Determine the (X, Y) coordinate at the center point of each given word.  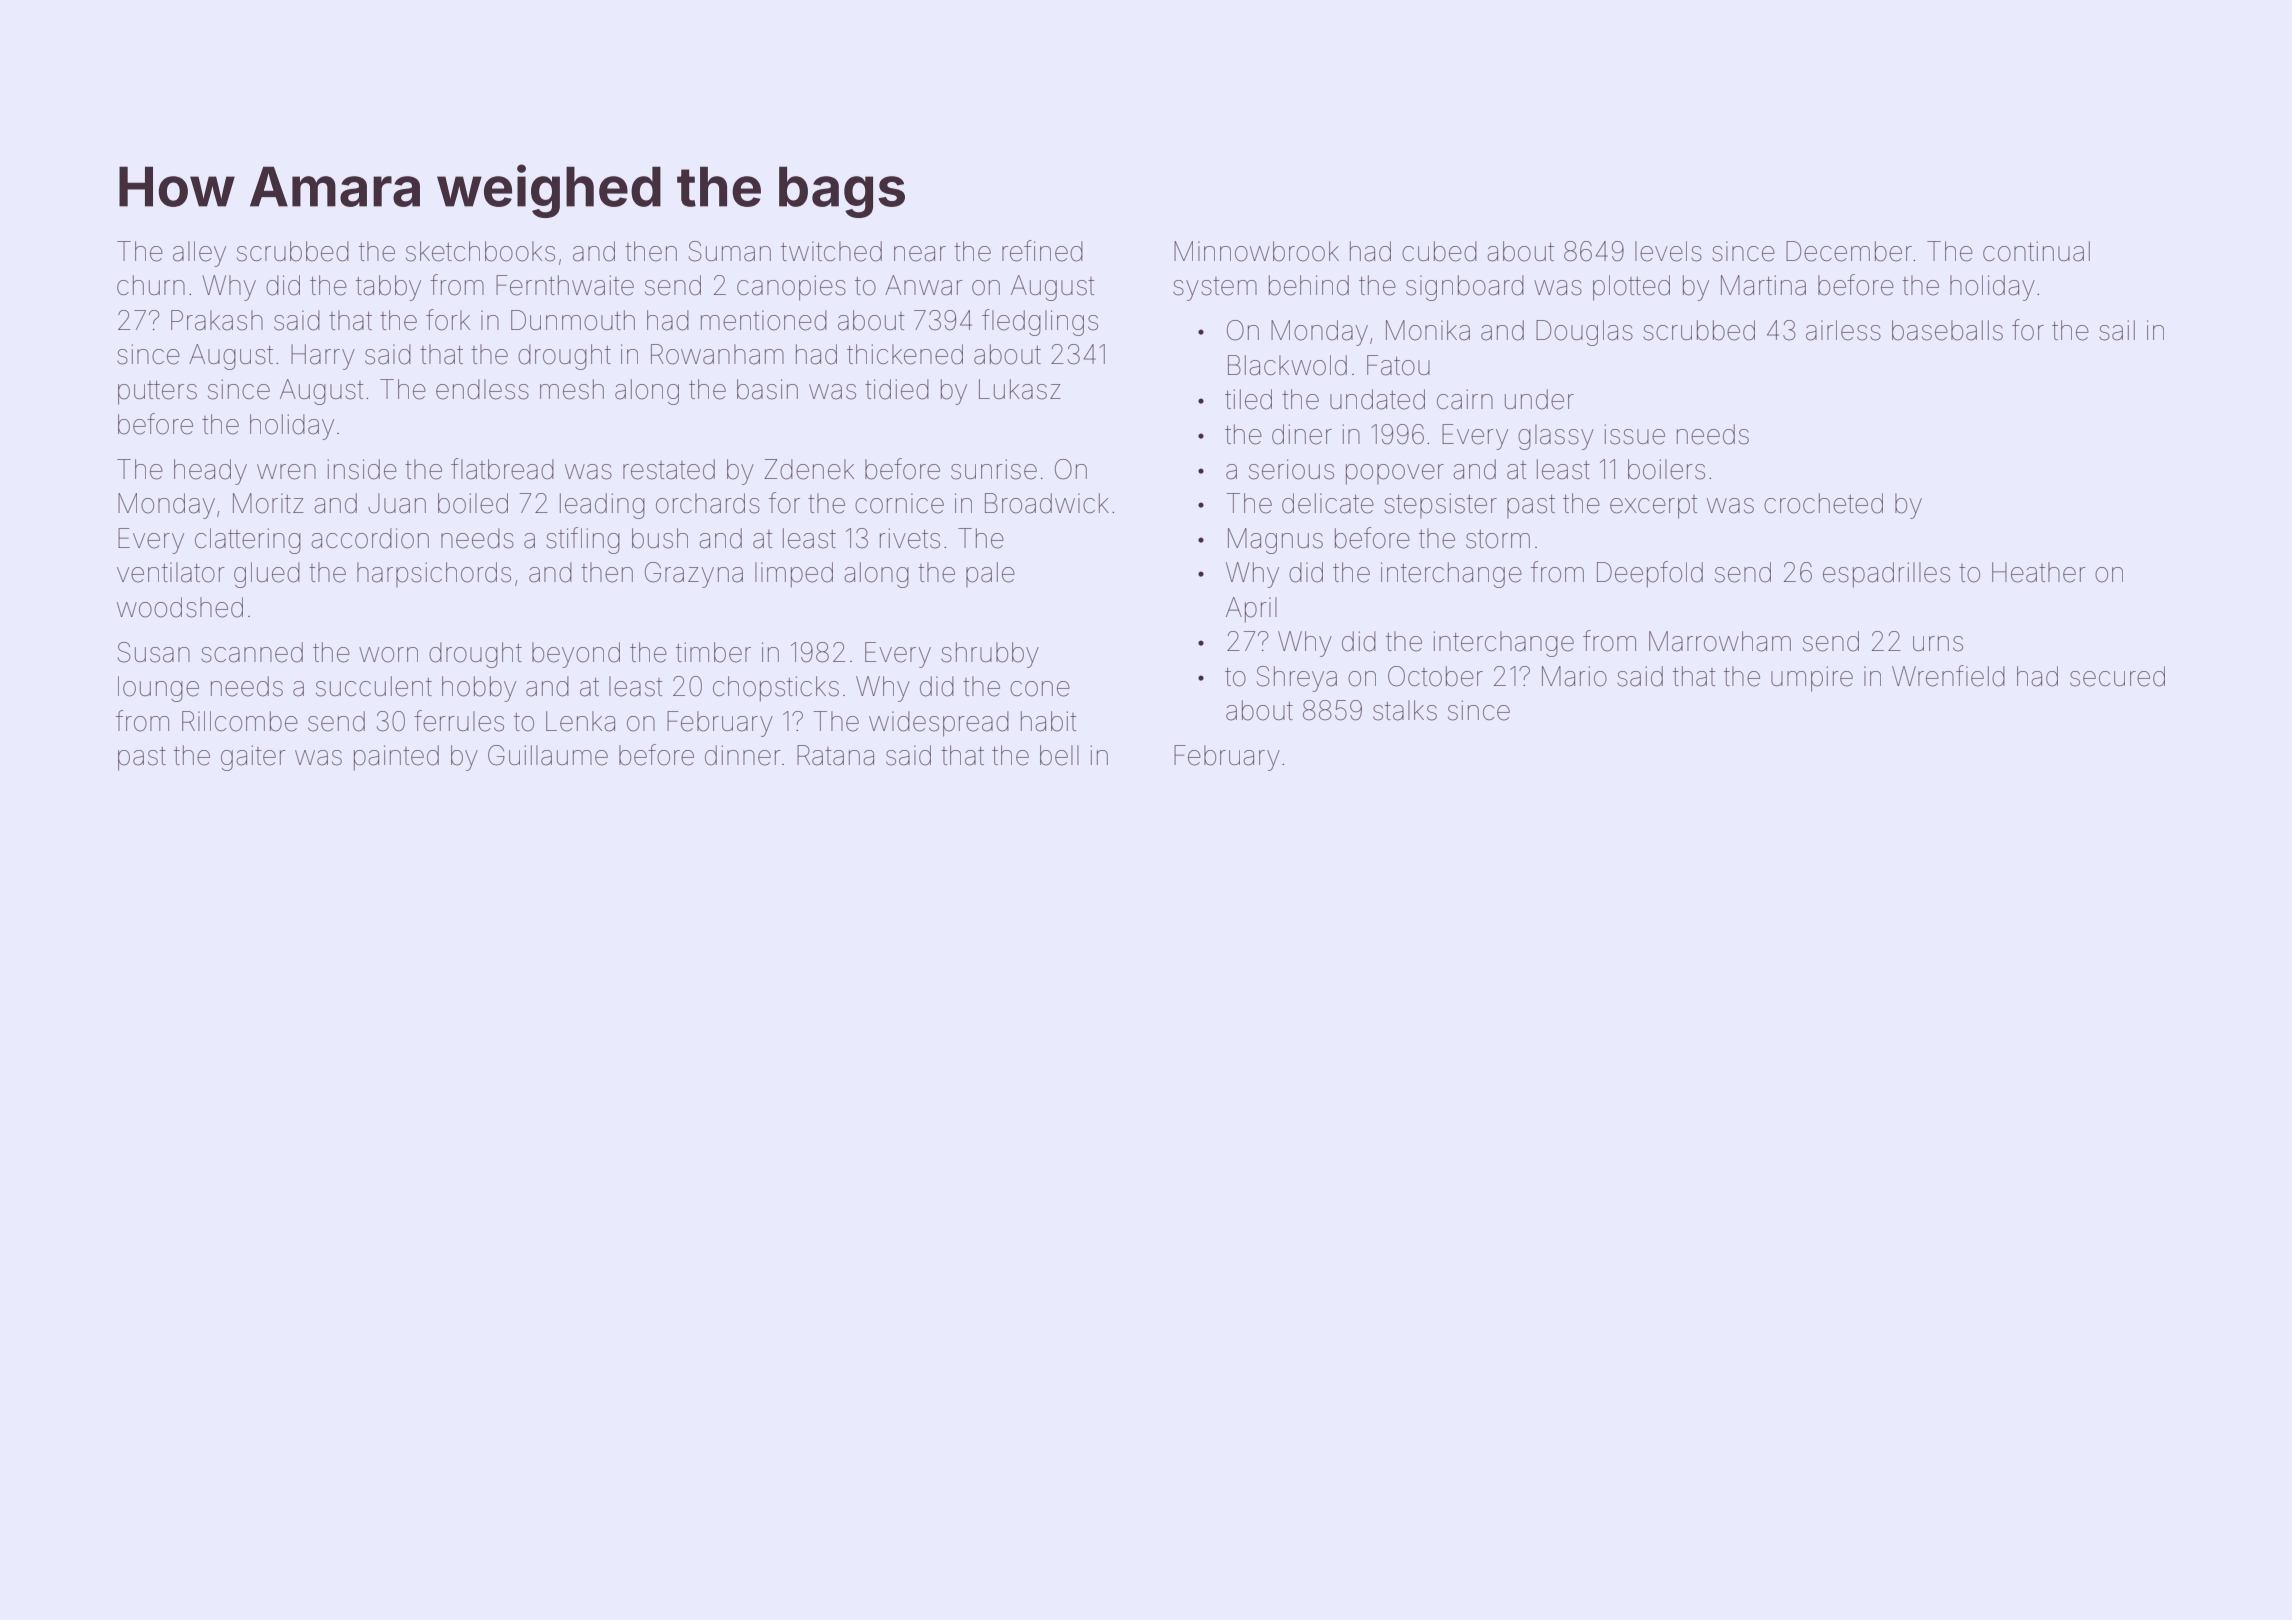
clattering (248, 541)
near (920, 254)
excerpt (1654, 507)
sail (2117, 330)
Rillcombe (240, 721)
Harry (323, 357)
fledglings (1040, 322)
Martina (1763, 285)
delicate (1328, 503)
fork (448, 320)
